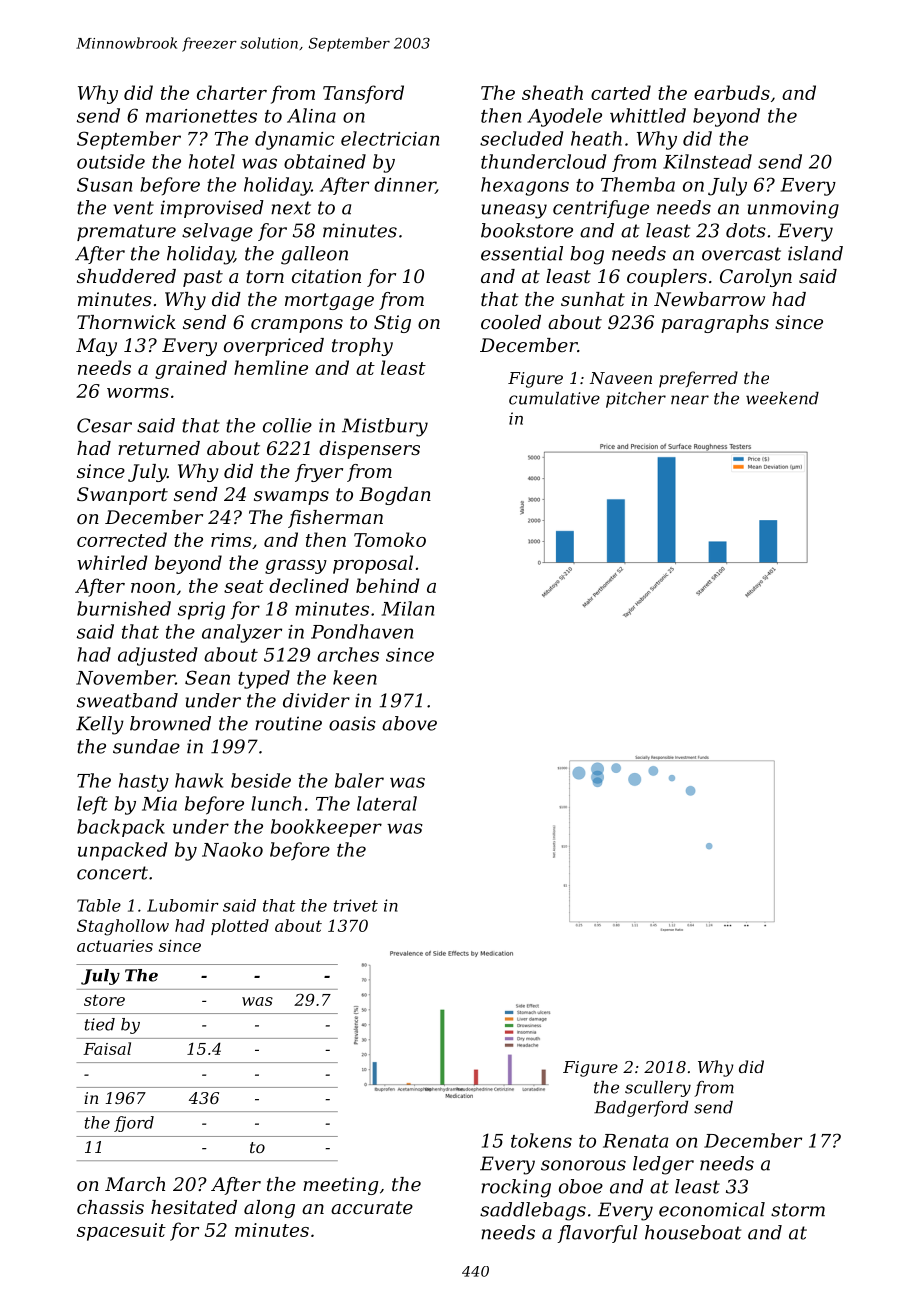 This image has width=924, height=1308. I want to click on paragraphs, so click(715, 324).
